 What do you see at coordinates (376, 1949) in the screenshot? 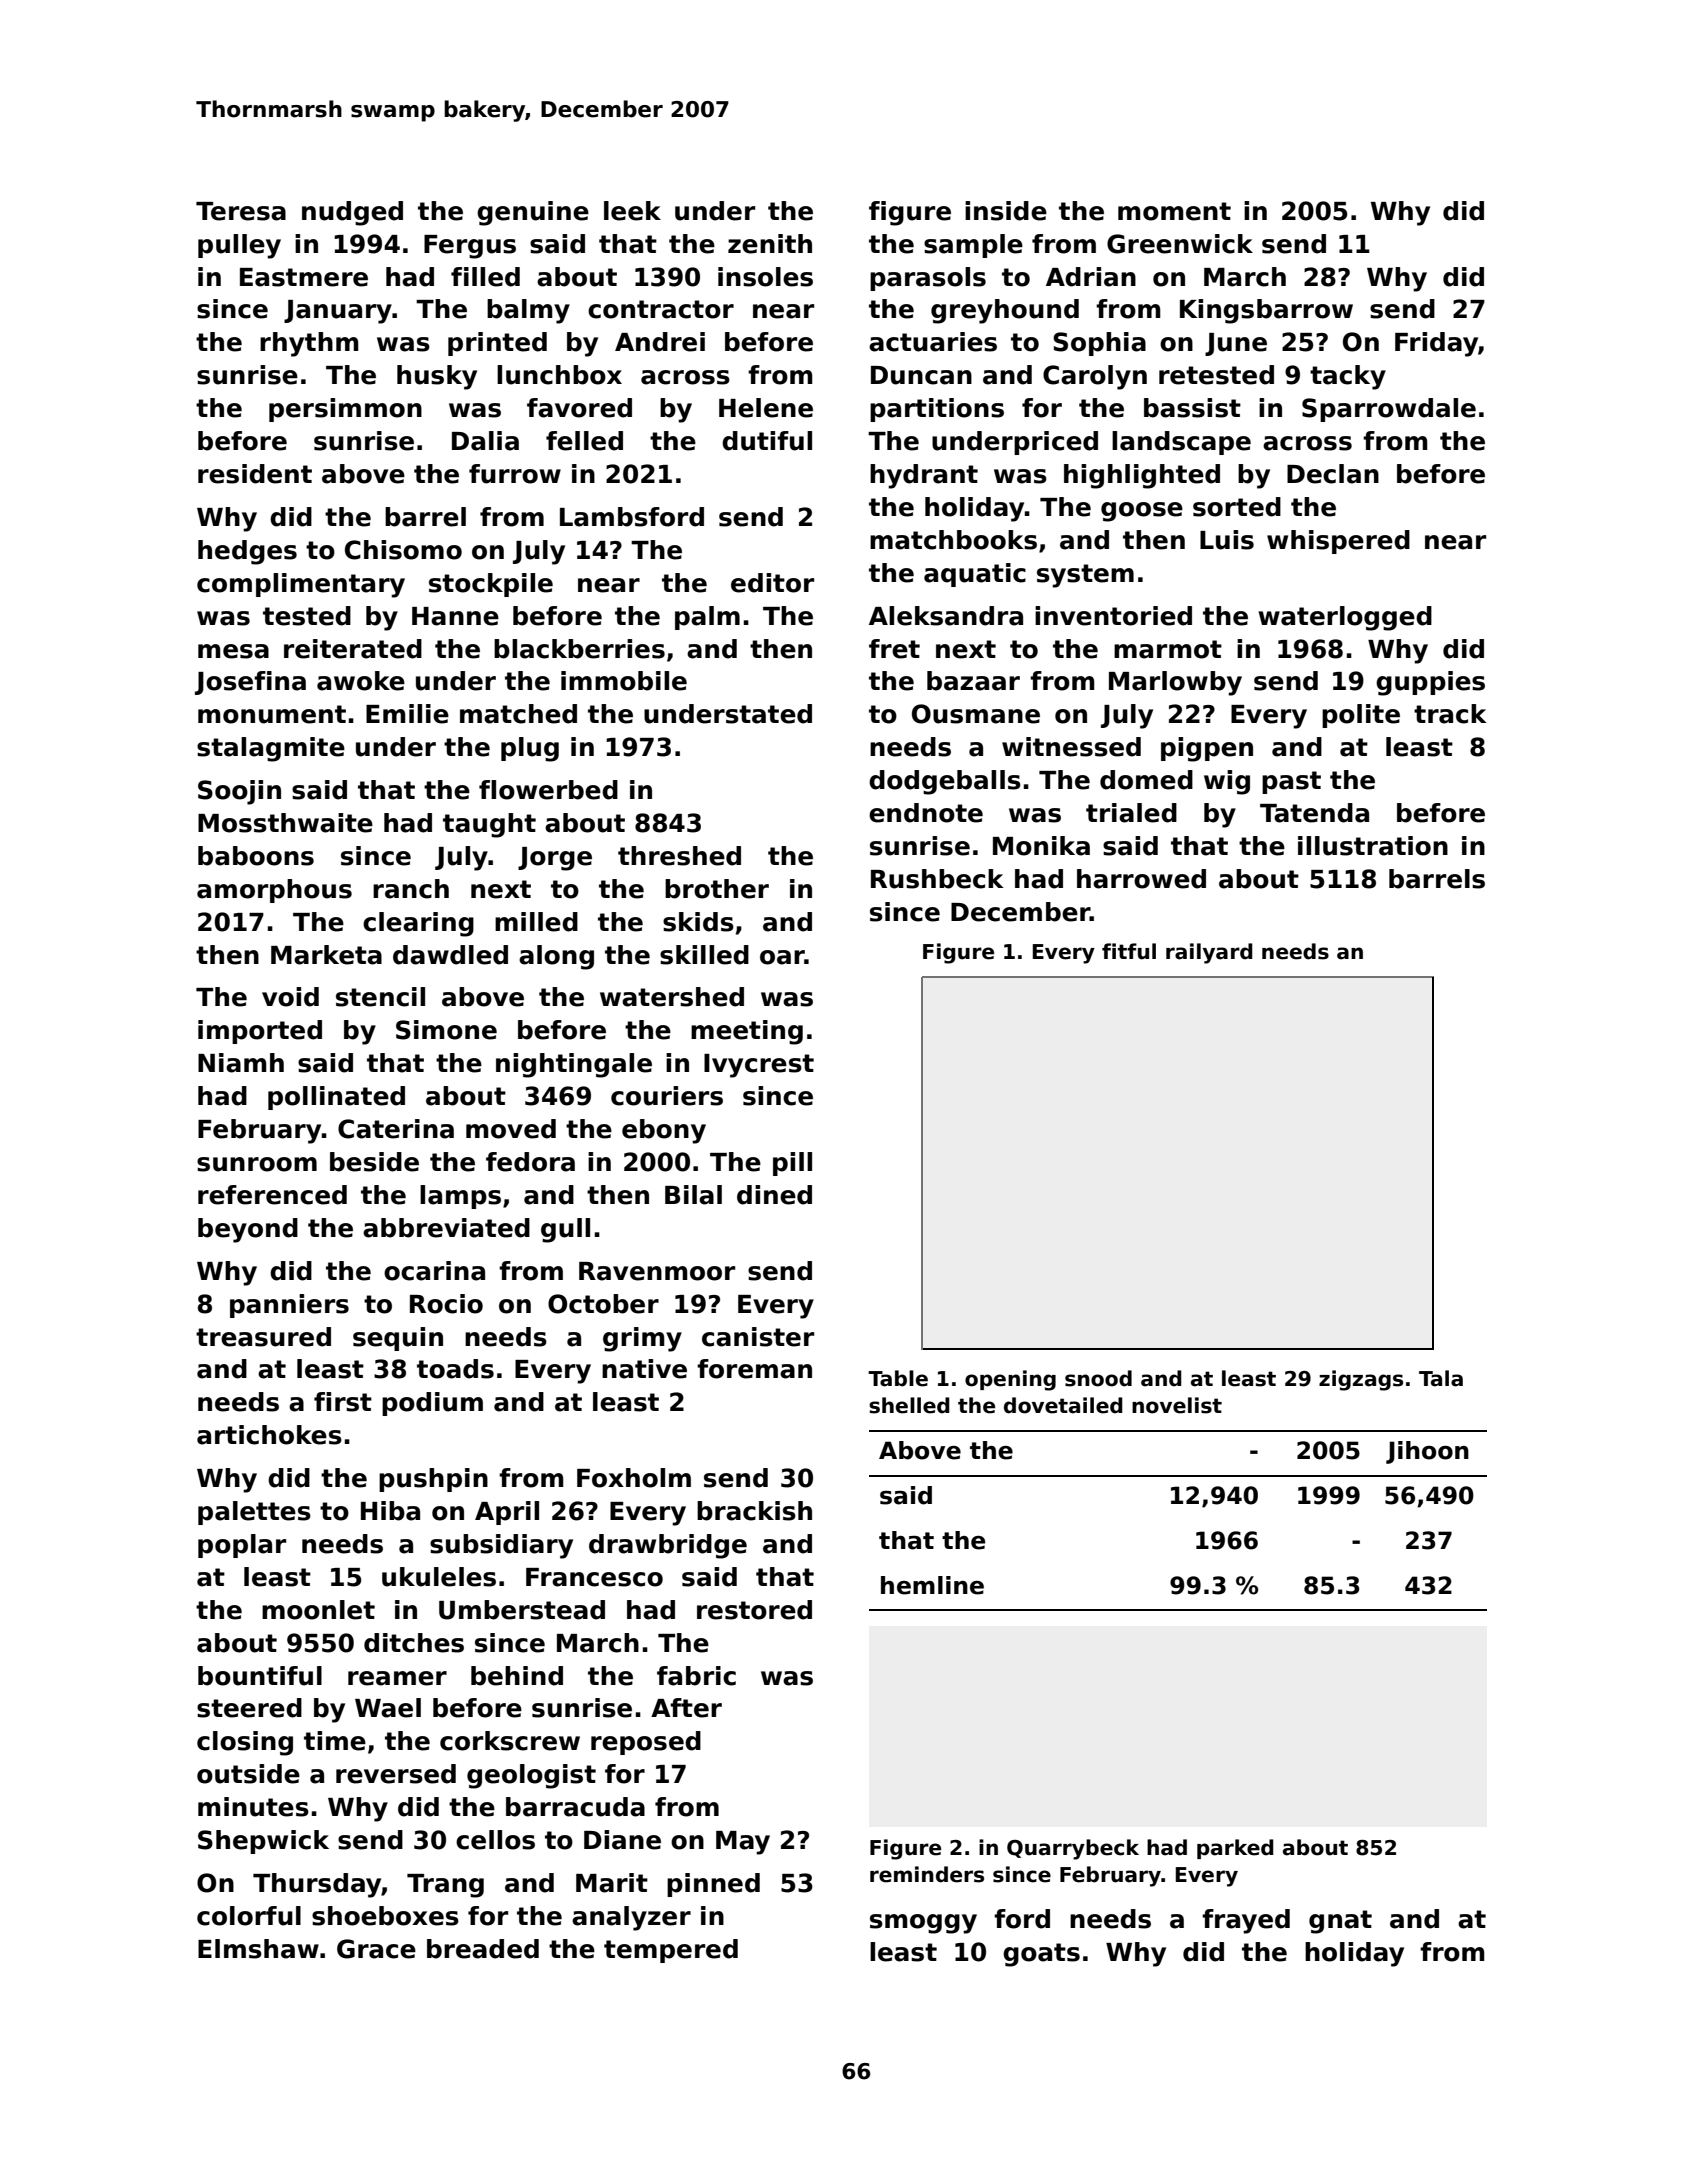
I see `Grace` at bounding box center [376, 1949].
